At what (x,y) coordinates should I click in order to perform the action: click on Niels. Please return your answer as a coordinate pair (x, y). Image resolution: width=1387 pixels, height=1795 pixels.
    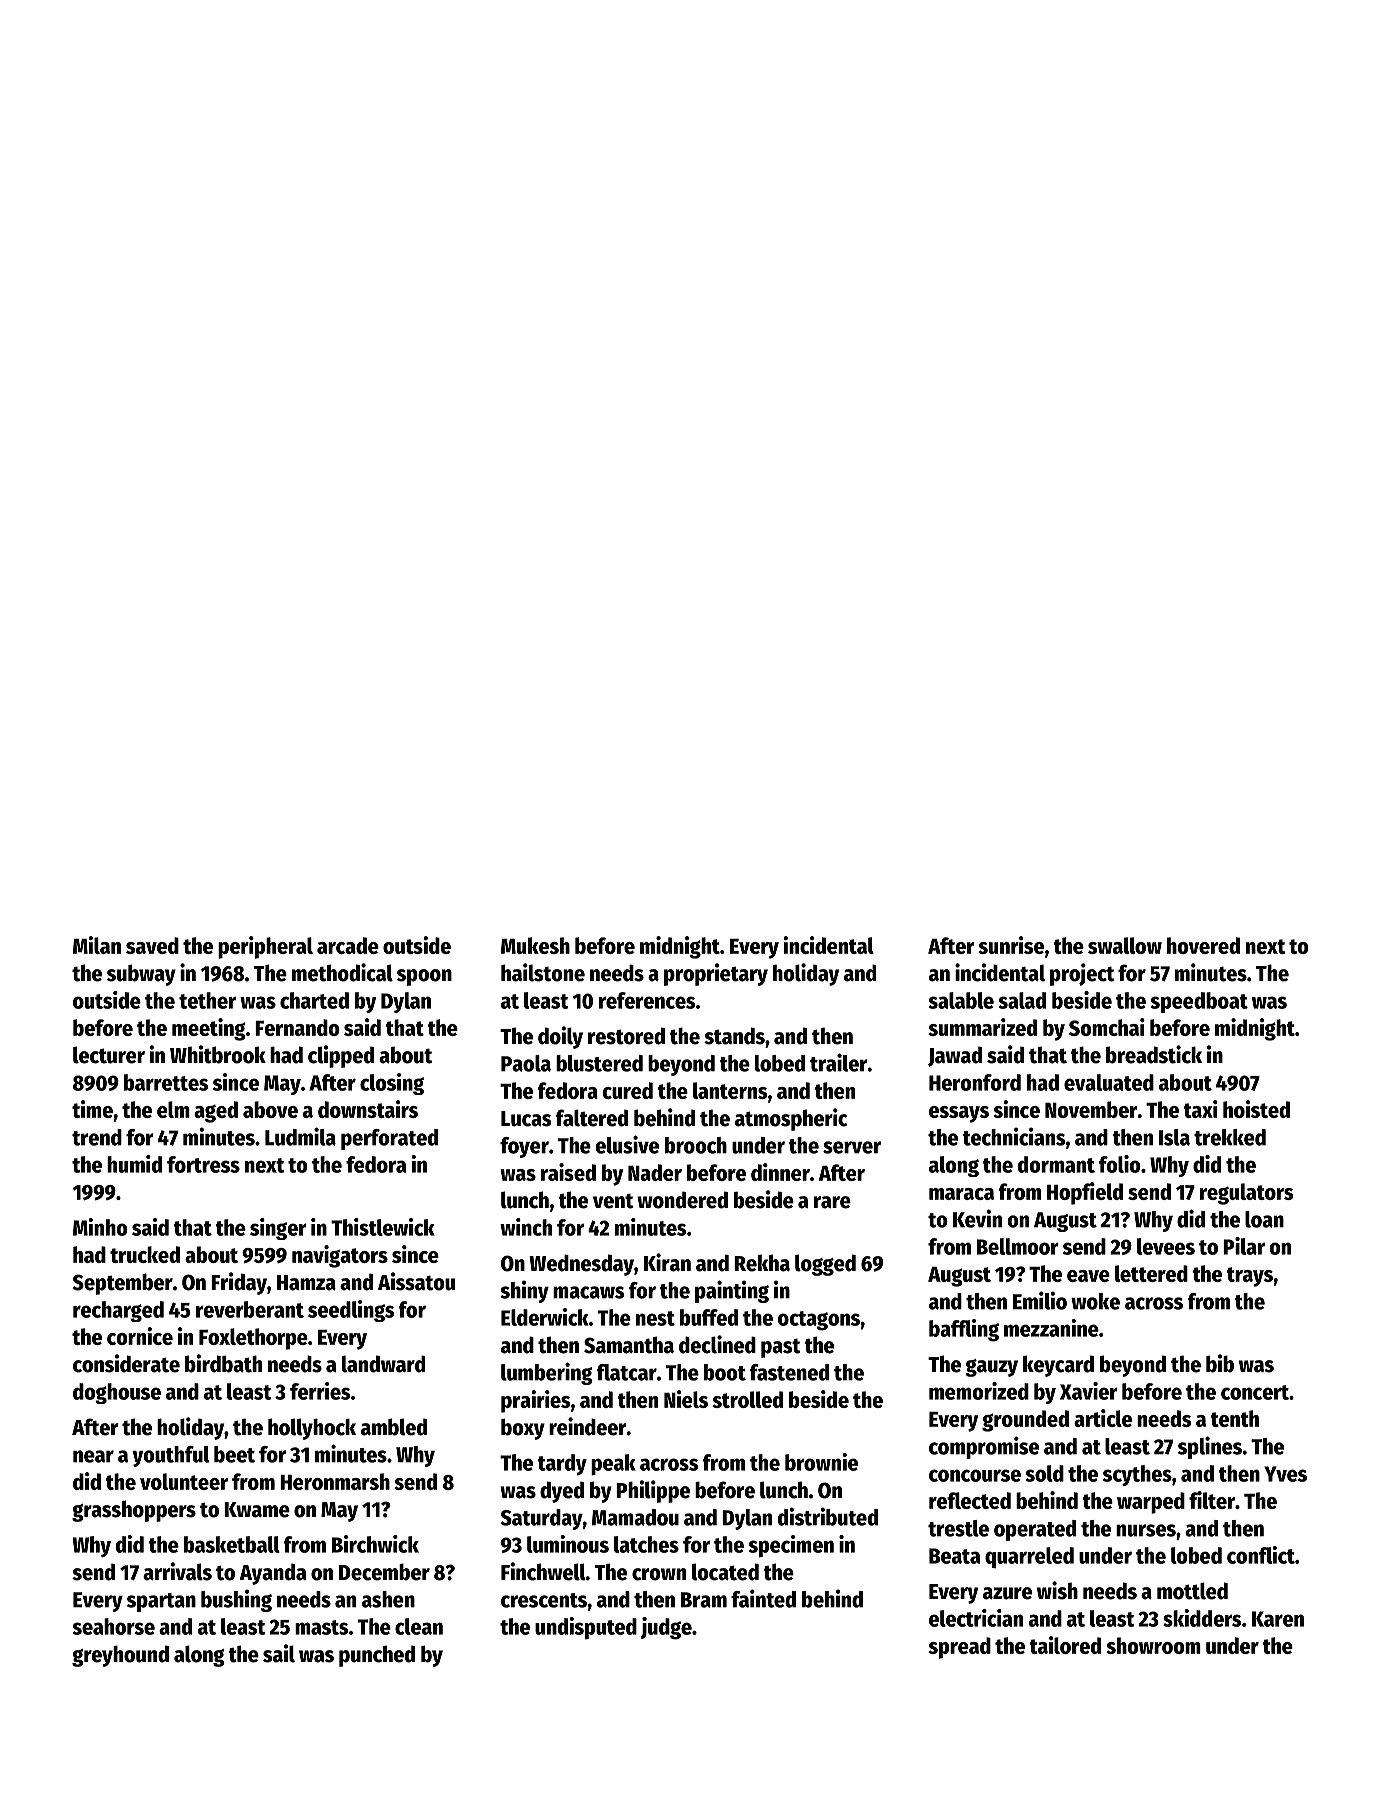
    Looking at the image, I should click on (686, 1399).
